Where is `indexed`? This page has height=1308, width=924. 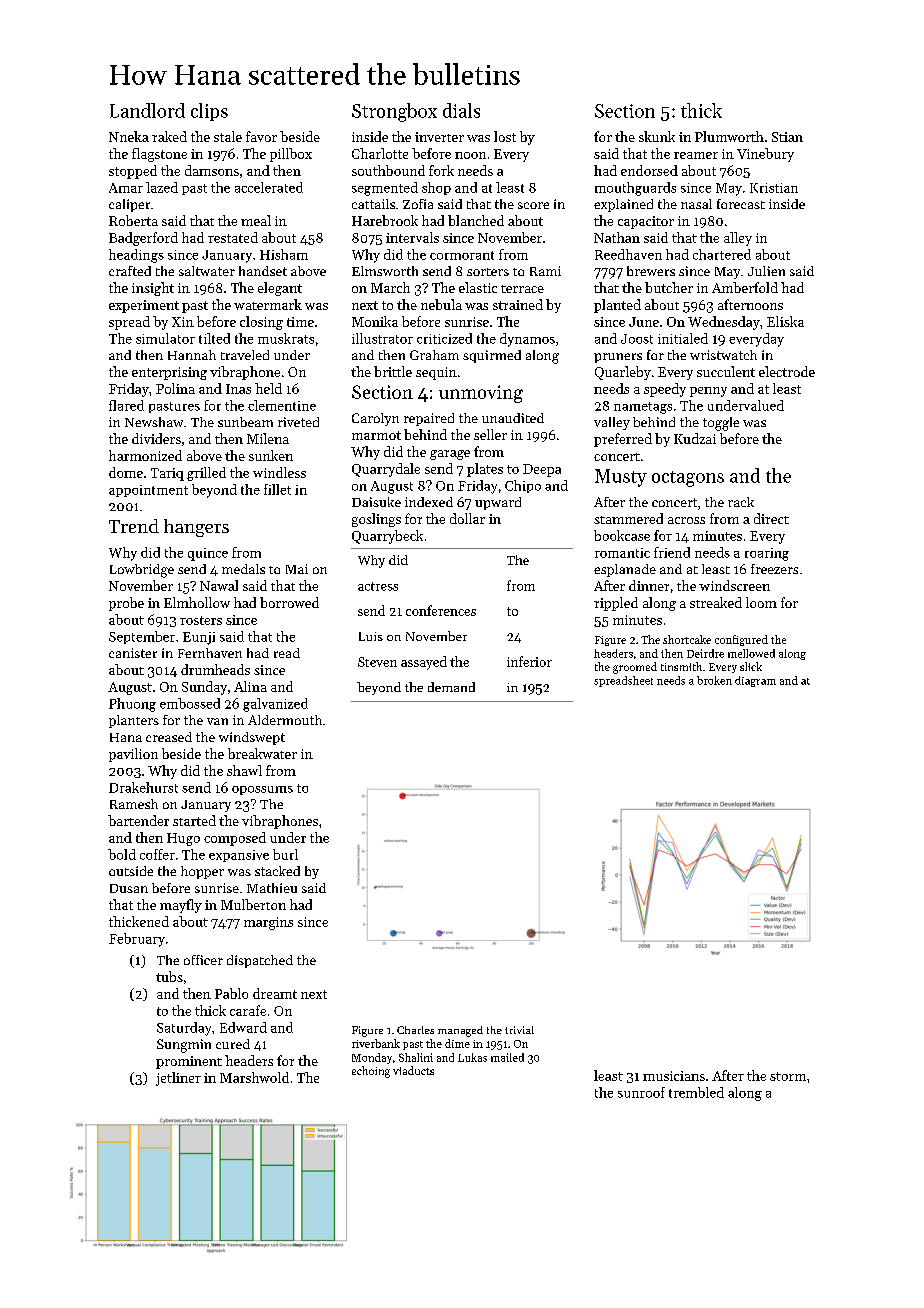 indexed is located at coordinates (429, 502).
